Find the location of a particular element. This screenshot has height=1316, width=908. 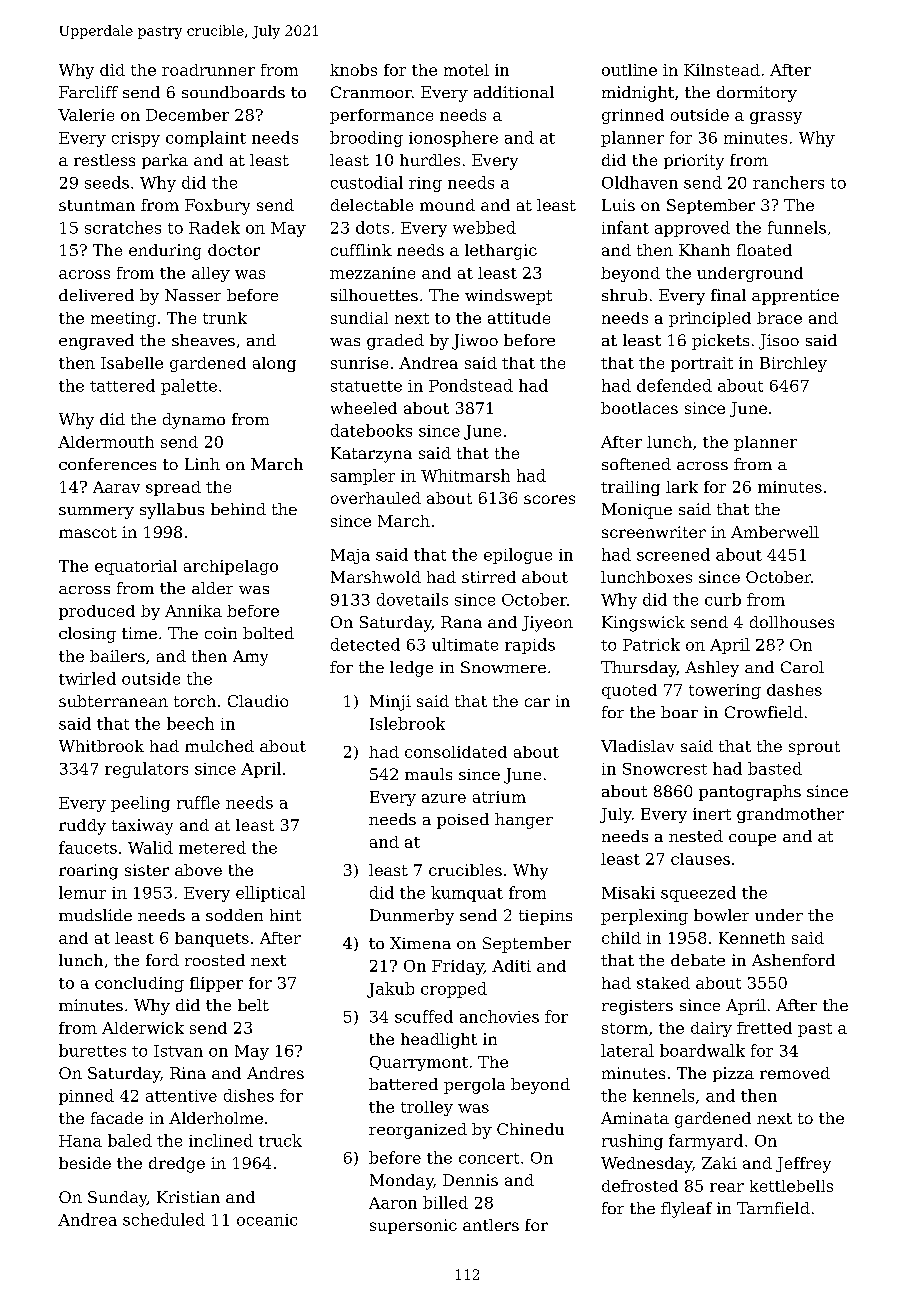

Aarav is located at coordinates (116, 487).
